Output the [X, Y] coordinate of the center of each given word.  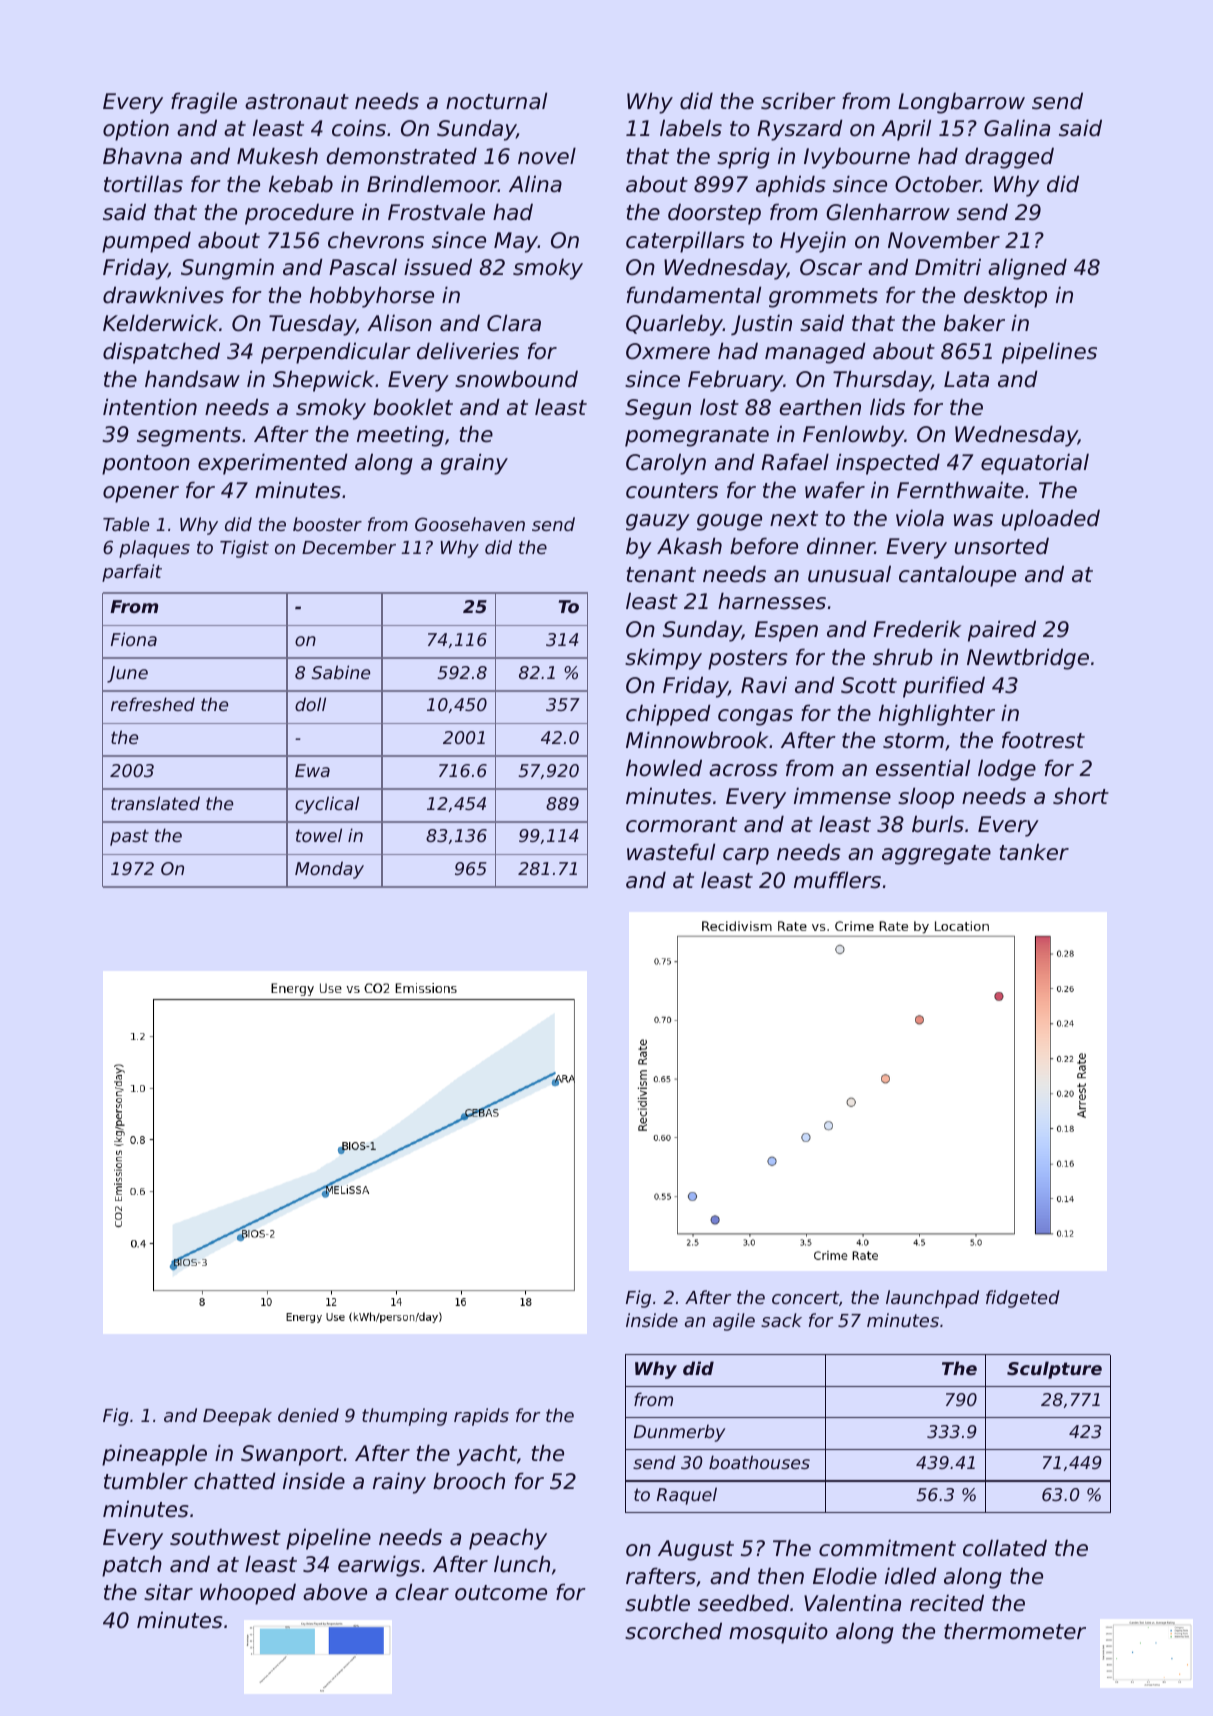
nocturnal [496, 101]
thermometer [1015, 1631]
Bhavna [142, 156]
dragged [1009, 158]
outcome [501, 1593]
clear [422, 1592]
